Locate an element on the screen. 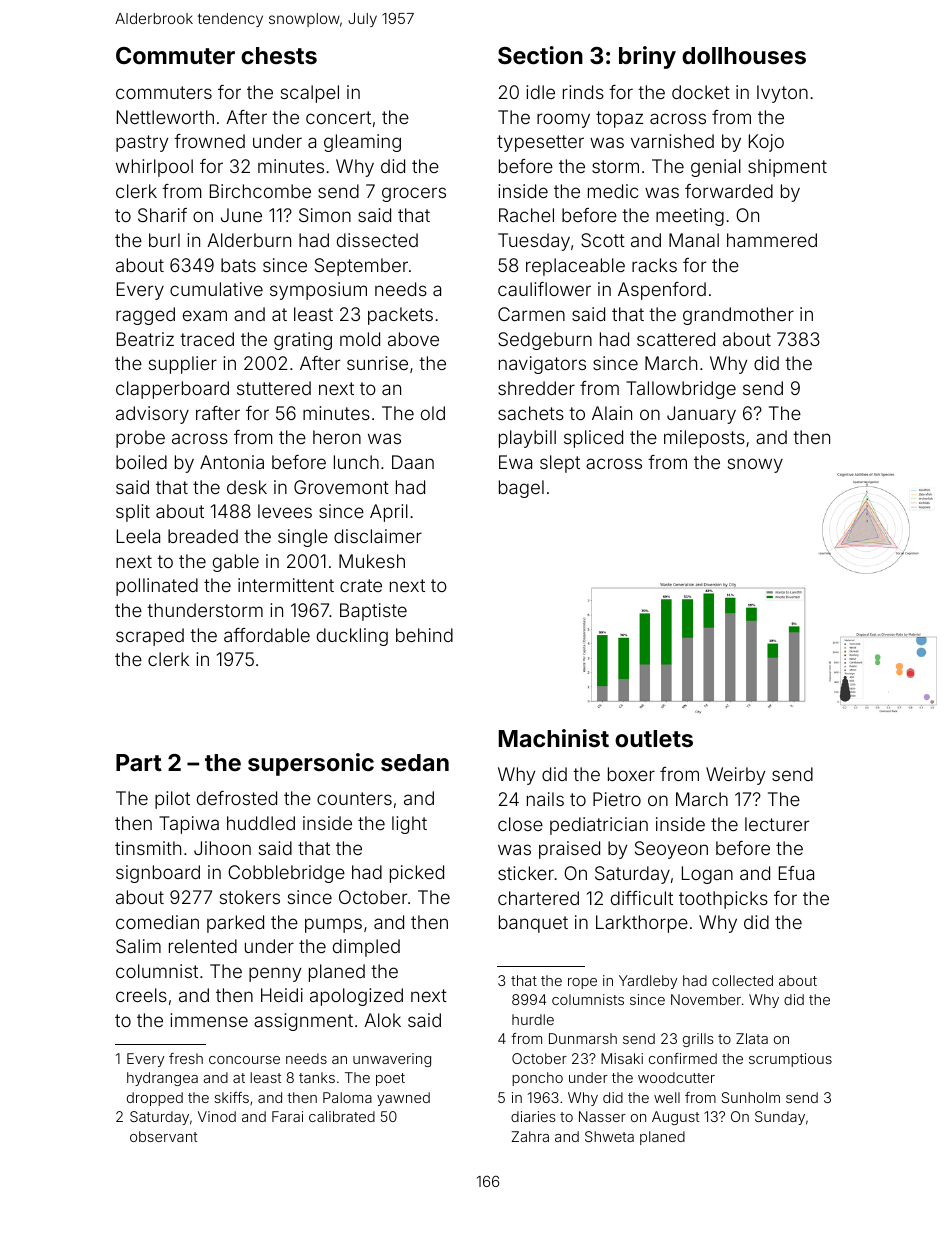 The image size is (952, 1233). mileposts is located at coordinates (704, 439).
